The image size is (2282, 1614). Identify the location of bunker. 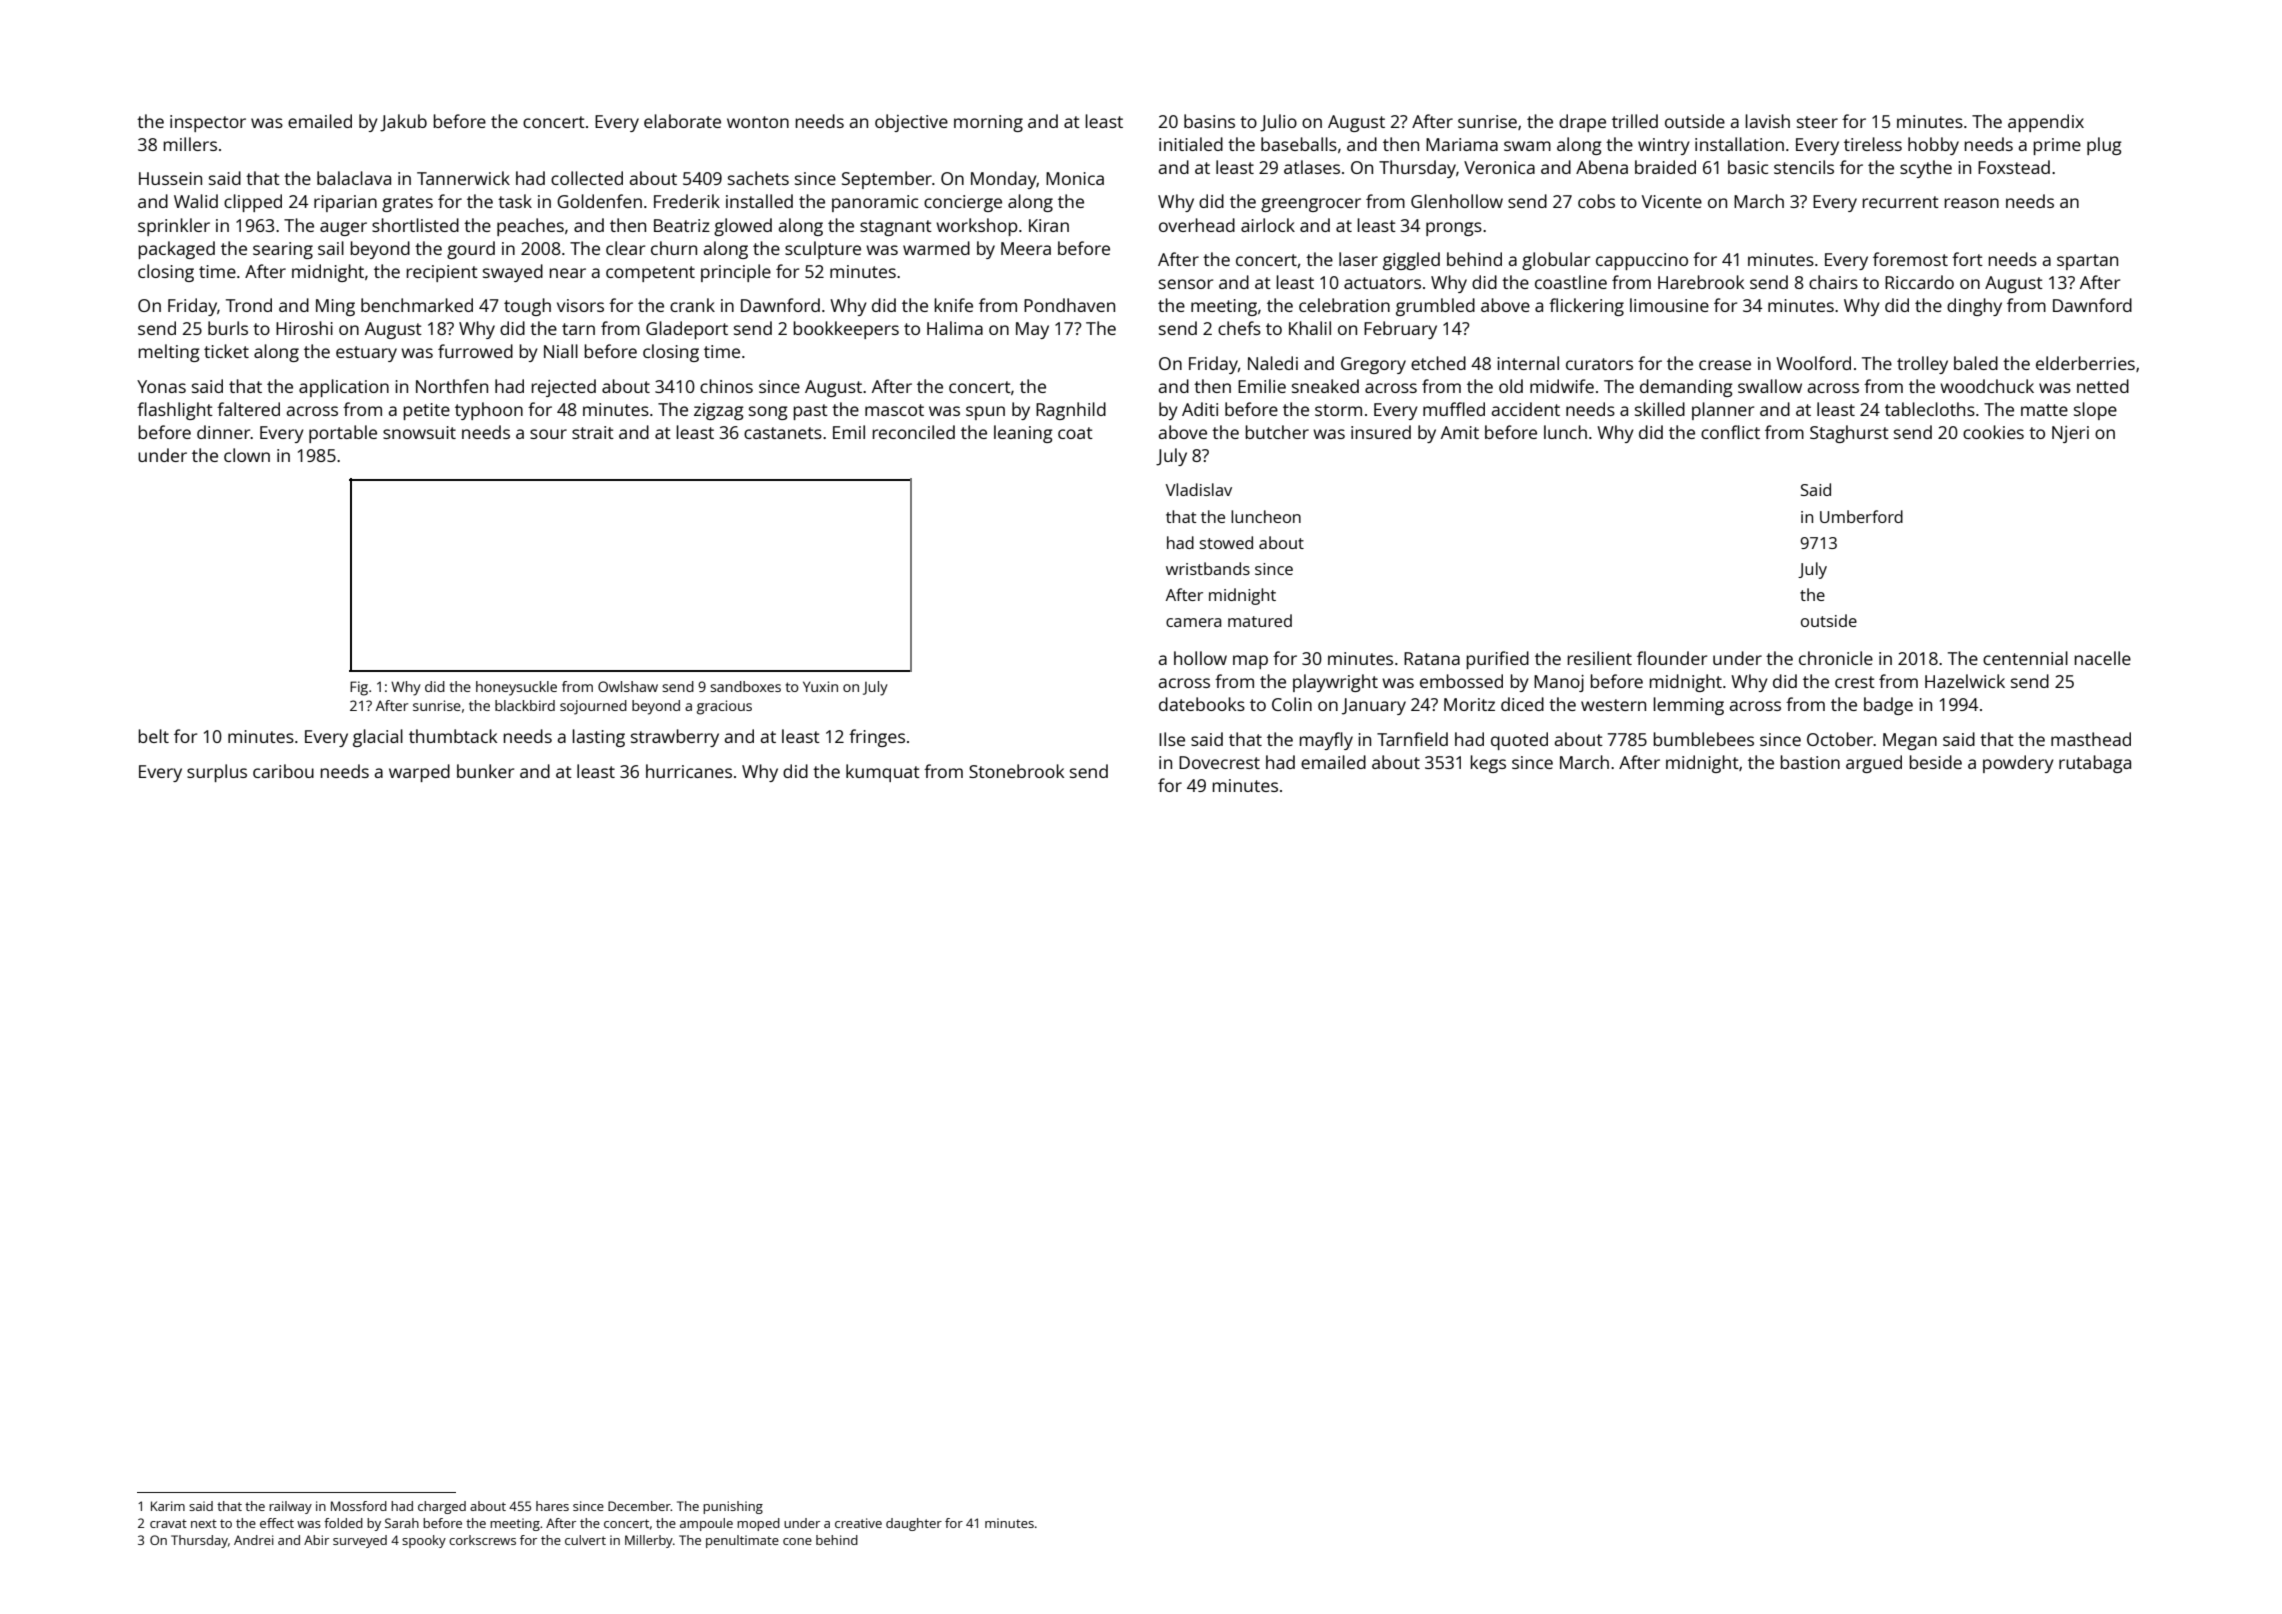
(485, 771).
